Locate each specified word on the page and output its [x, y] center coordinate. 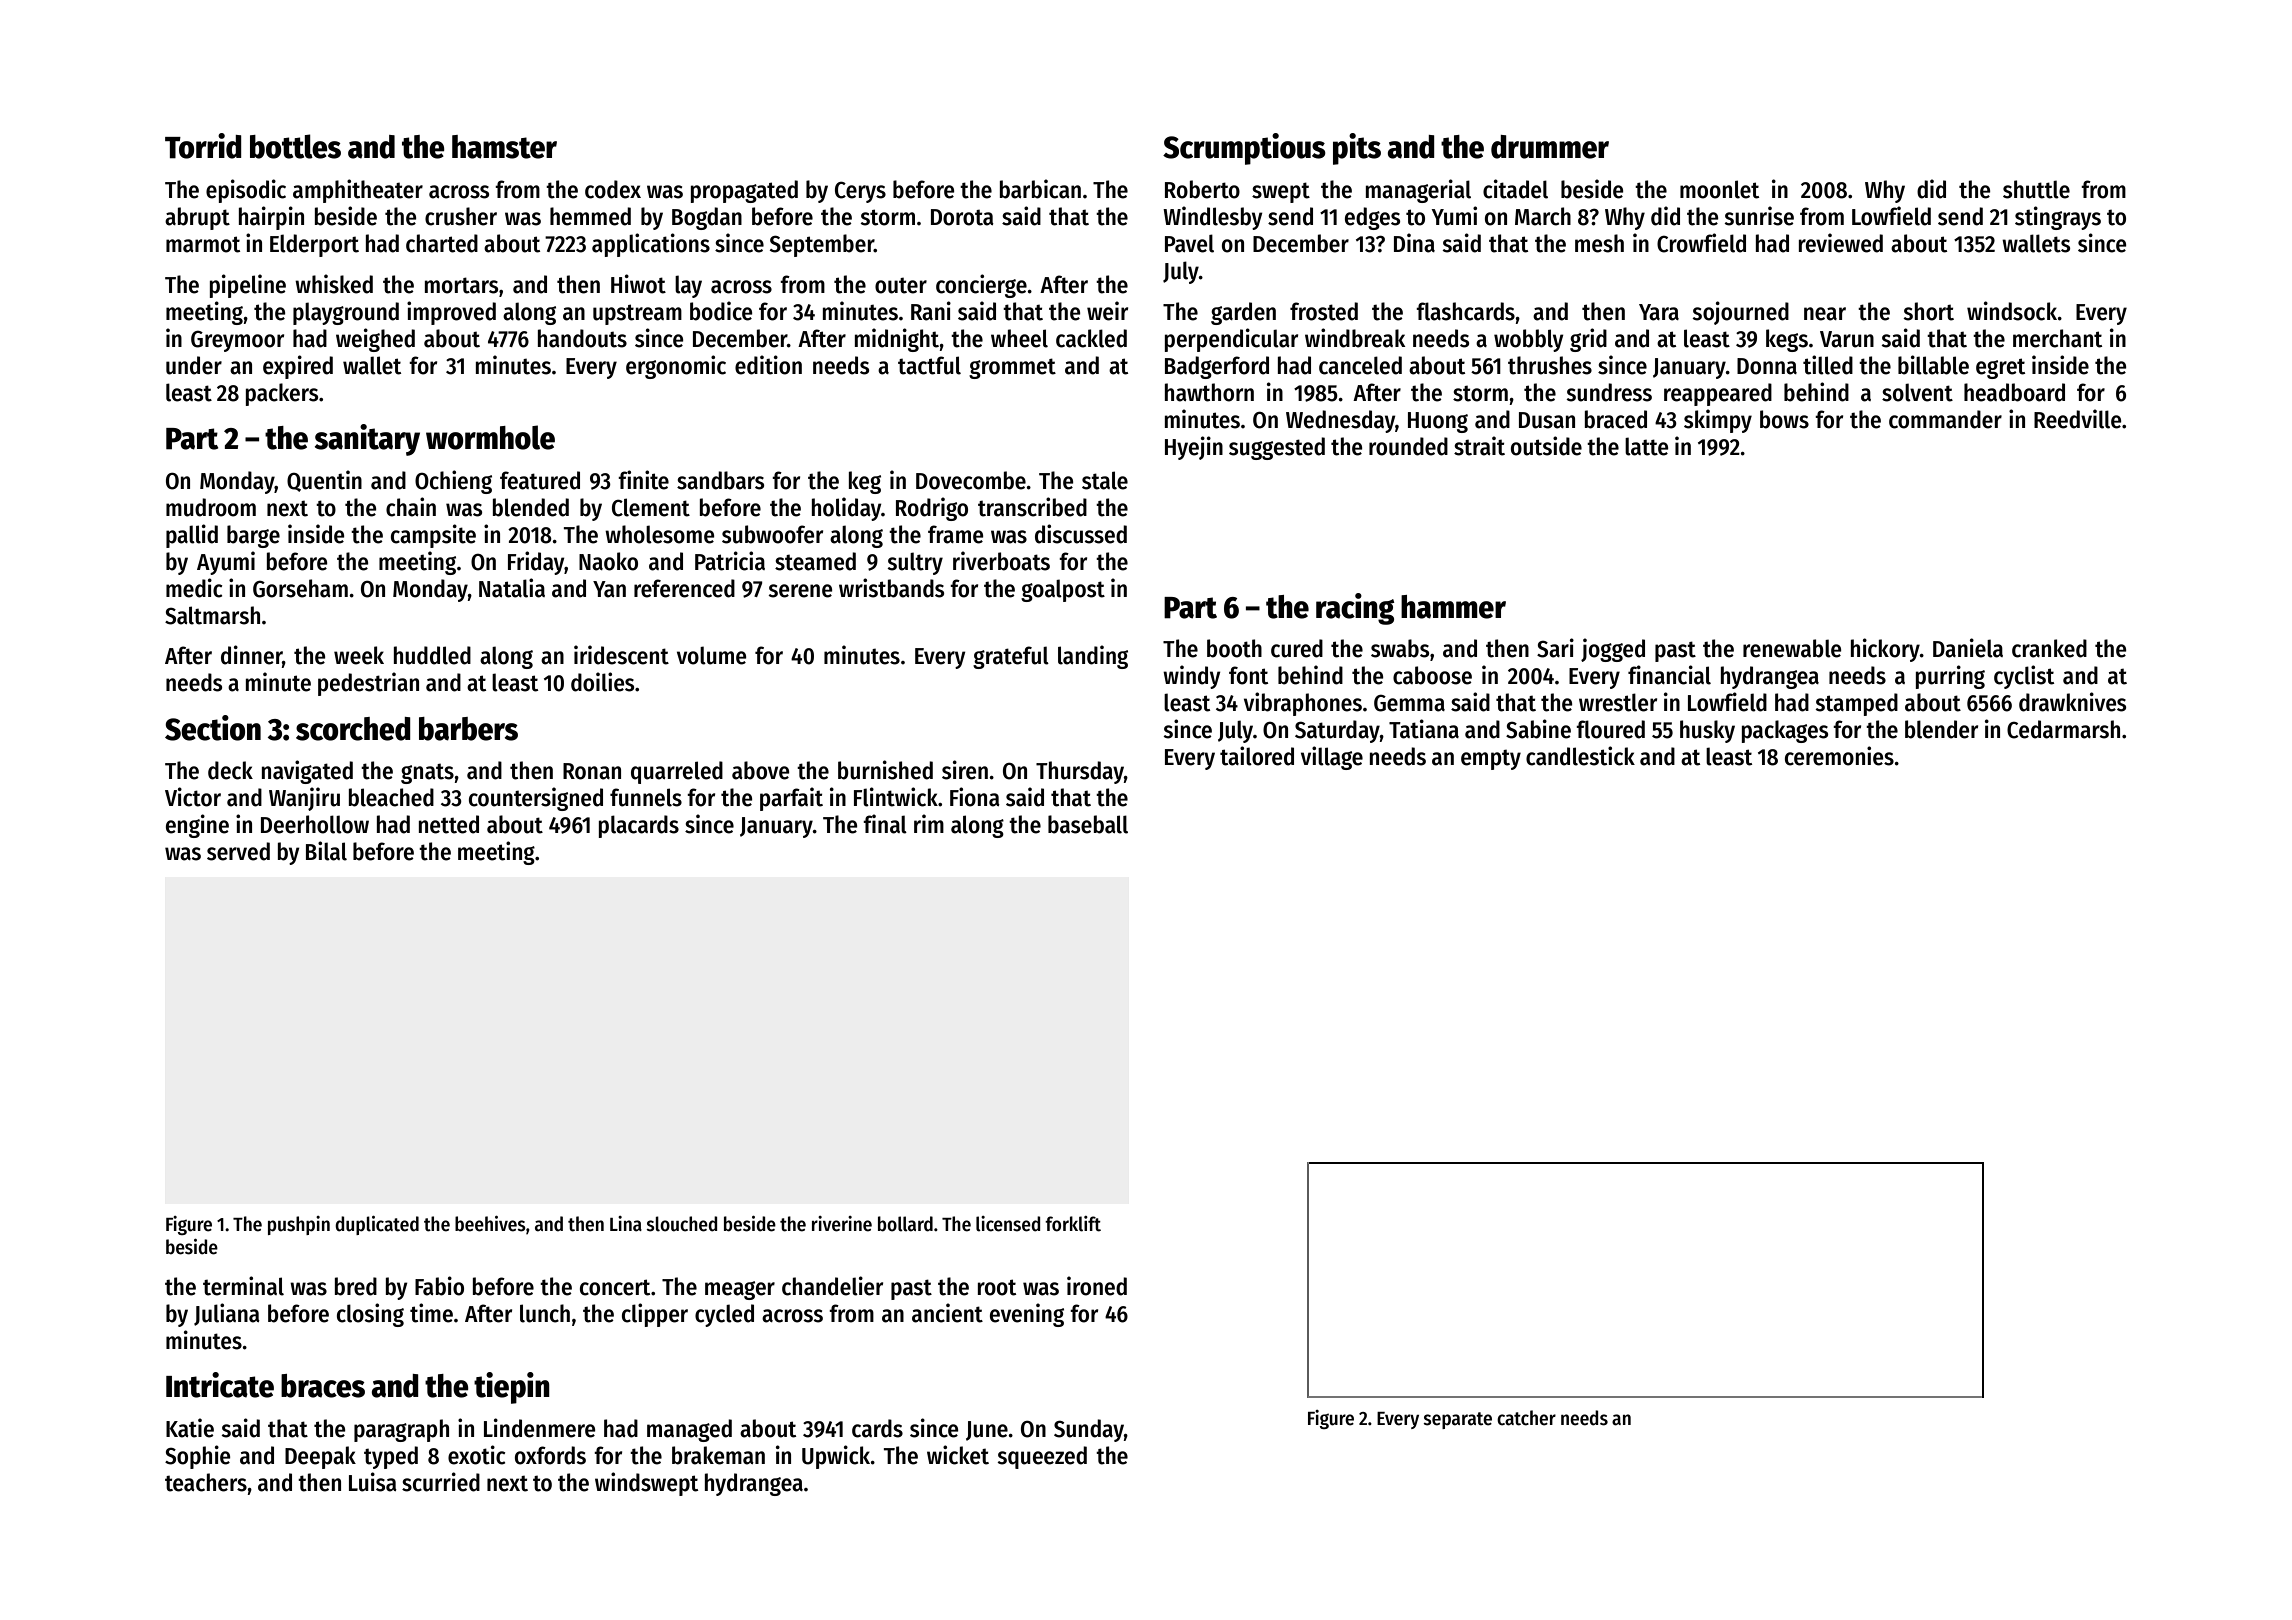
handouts [582, 338]
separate [1457, 1420]
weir [1107, 311]
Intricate [220, 1385]
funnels [646, 797]
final [885, 824]
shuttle [2036, 189]
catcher [1526, 1418]
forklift [1073, 1224]
